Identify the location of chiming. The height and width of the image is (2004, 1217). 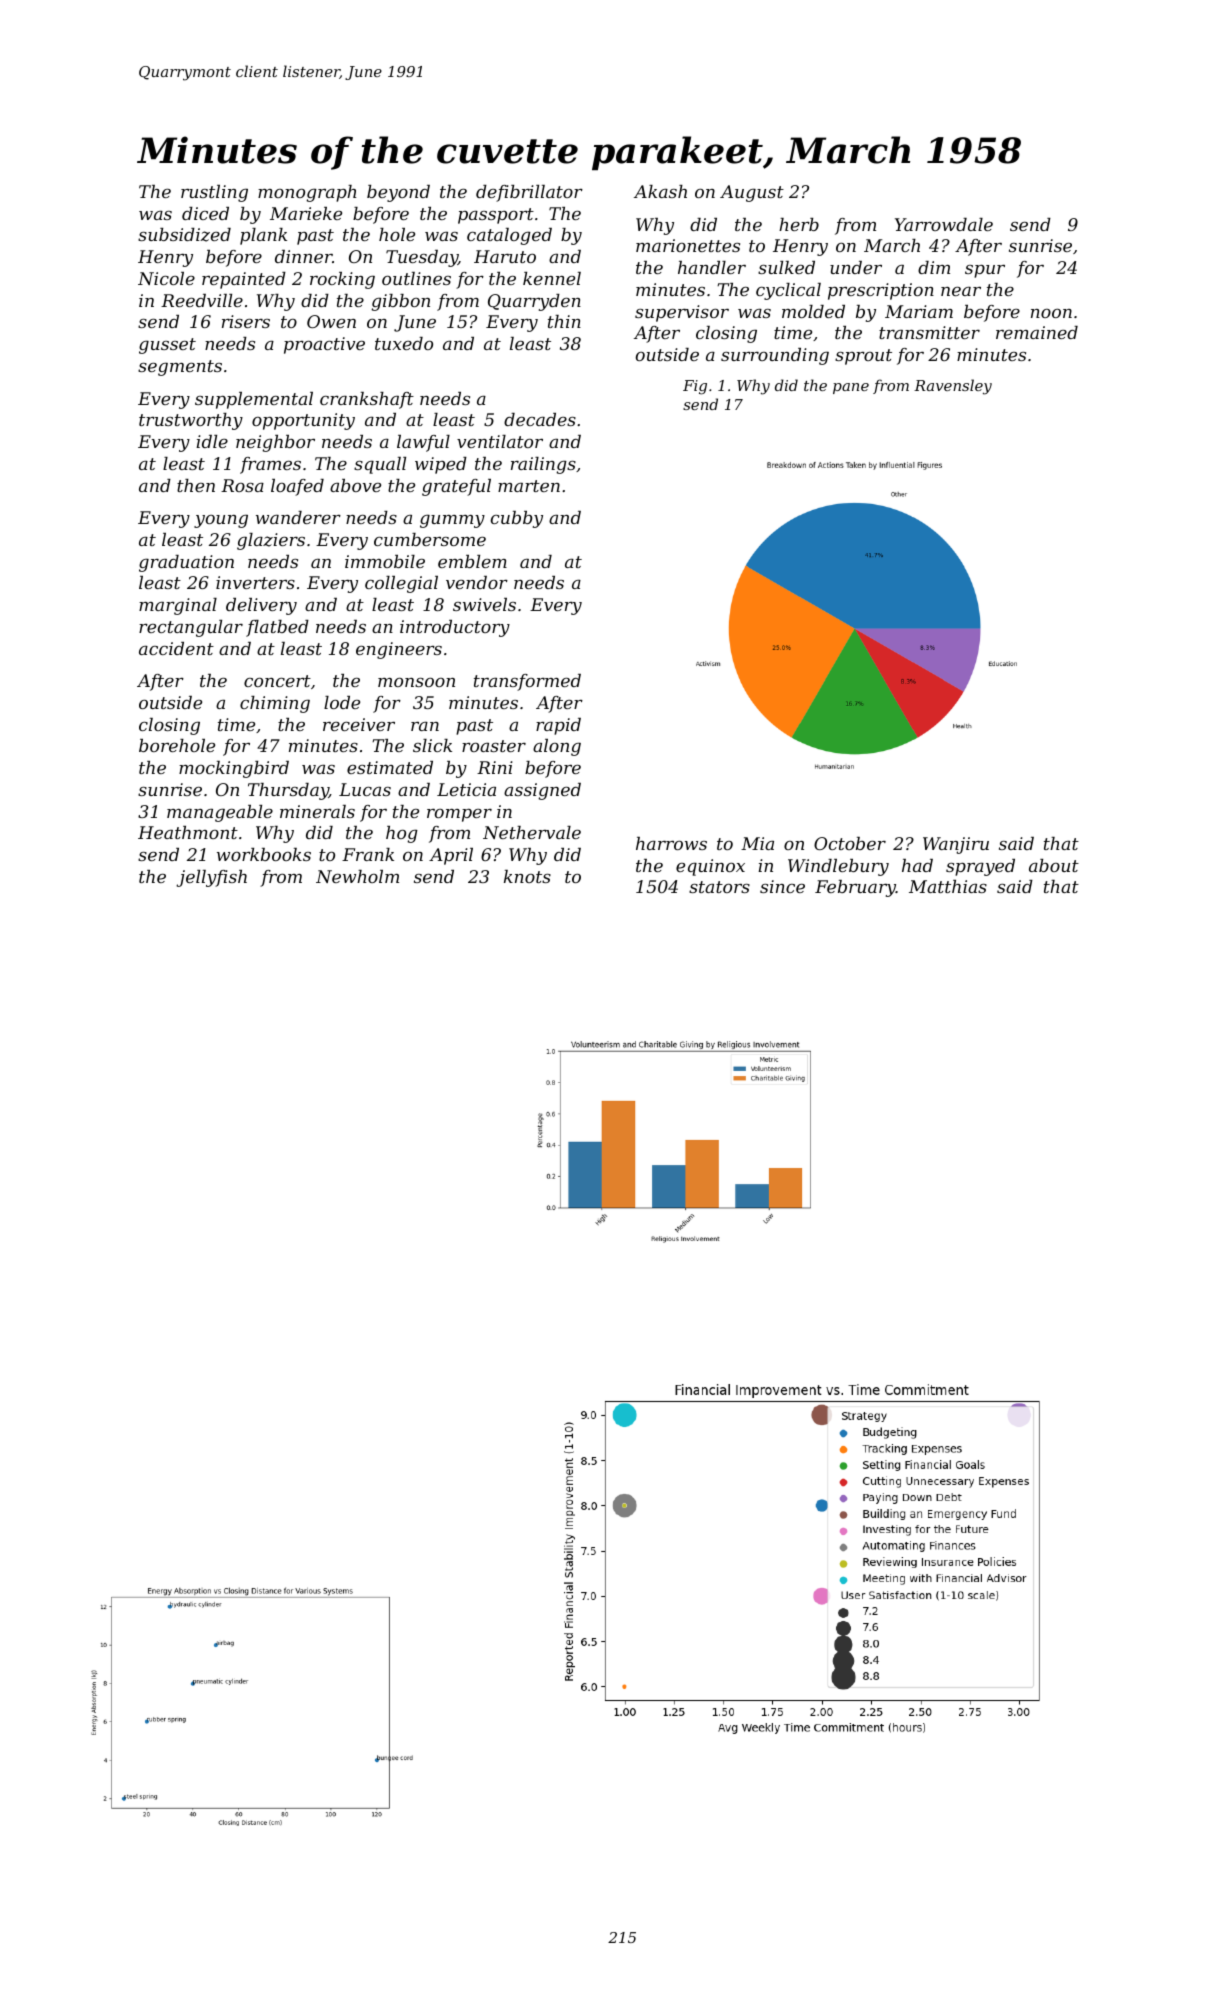
(275, 704).
